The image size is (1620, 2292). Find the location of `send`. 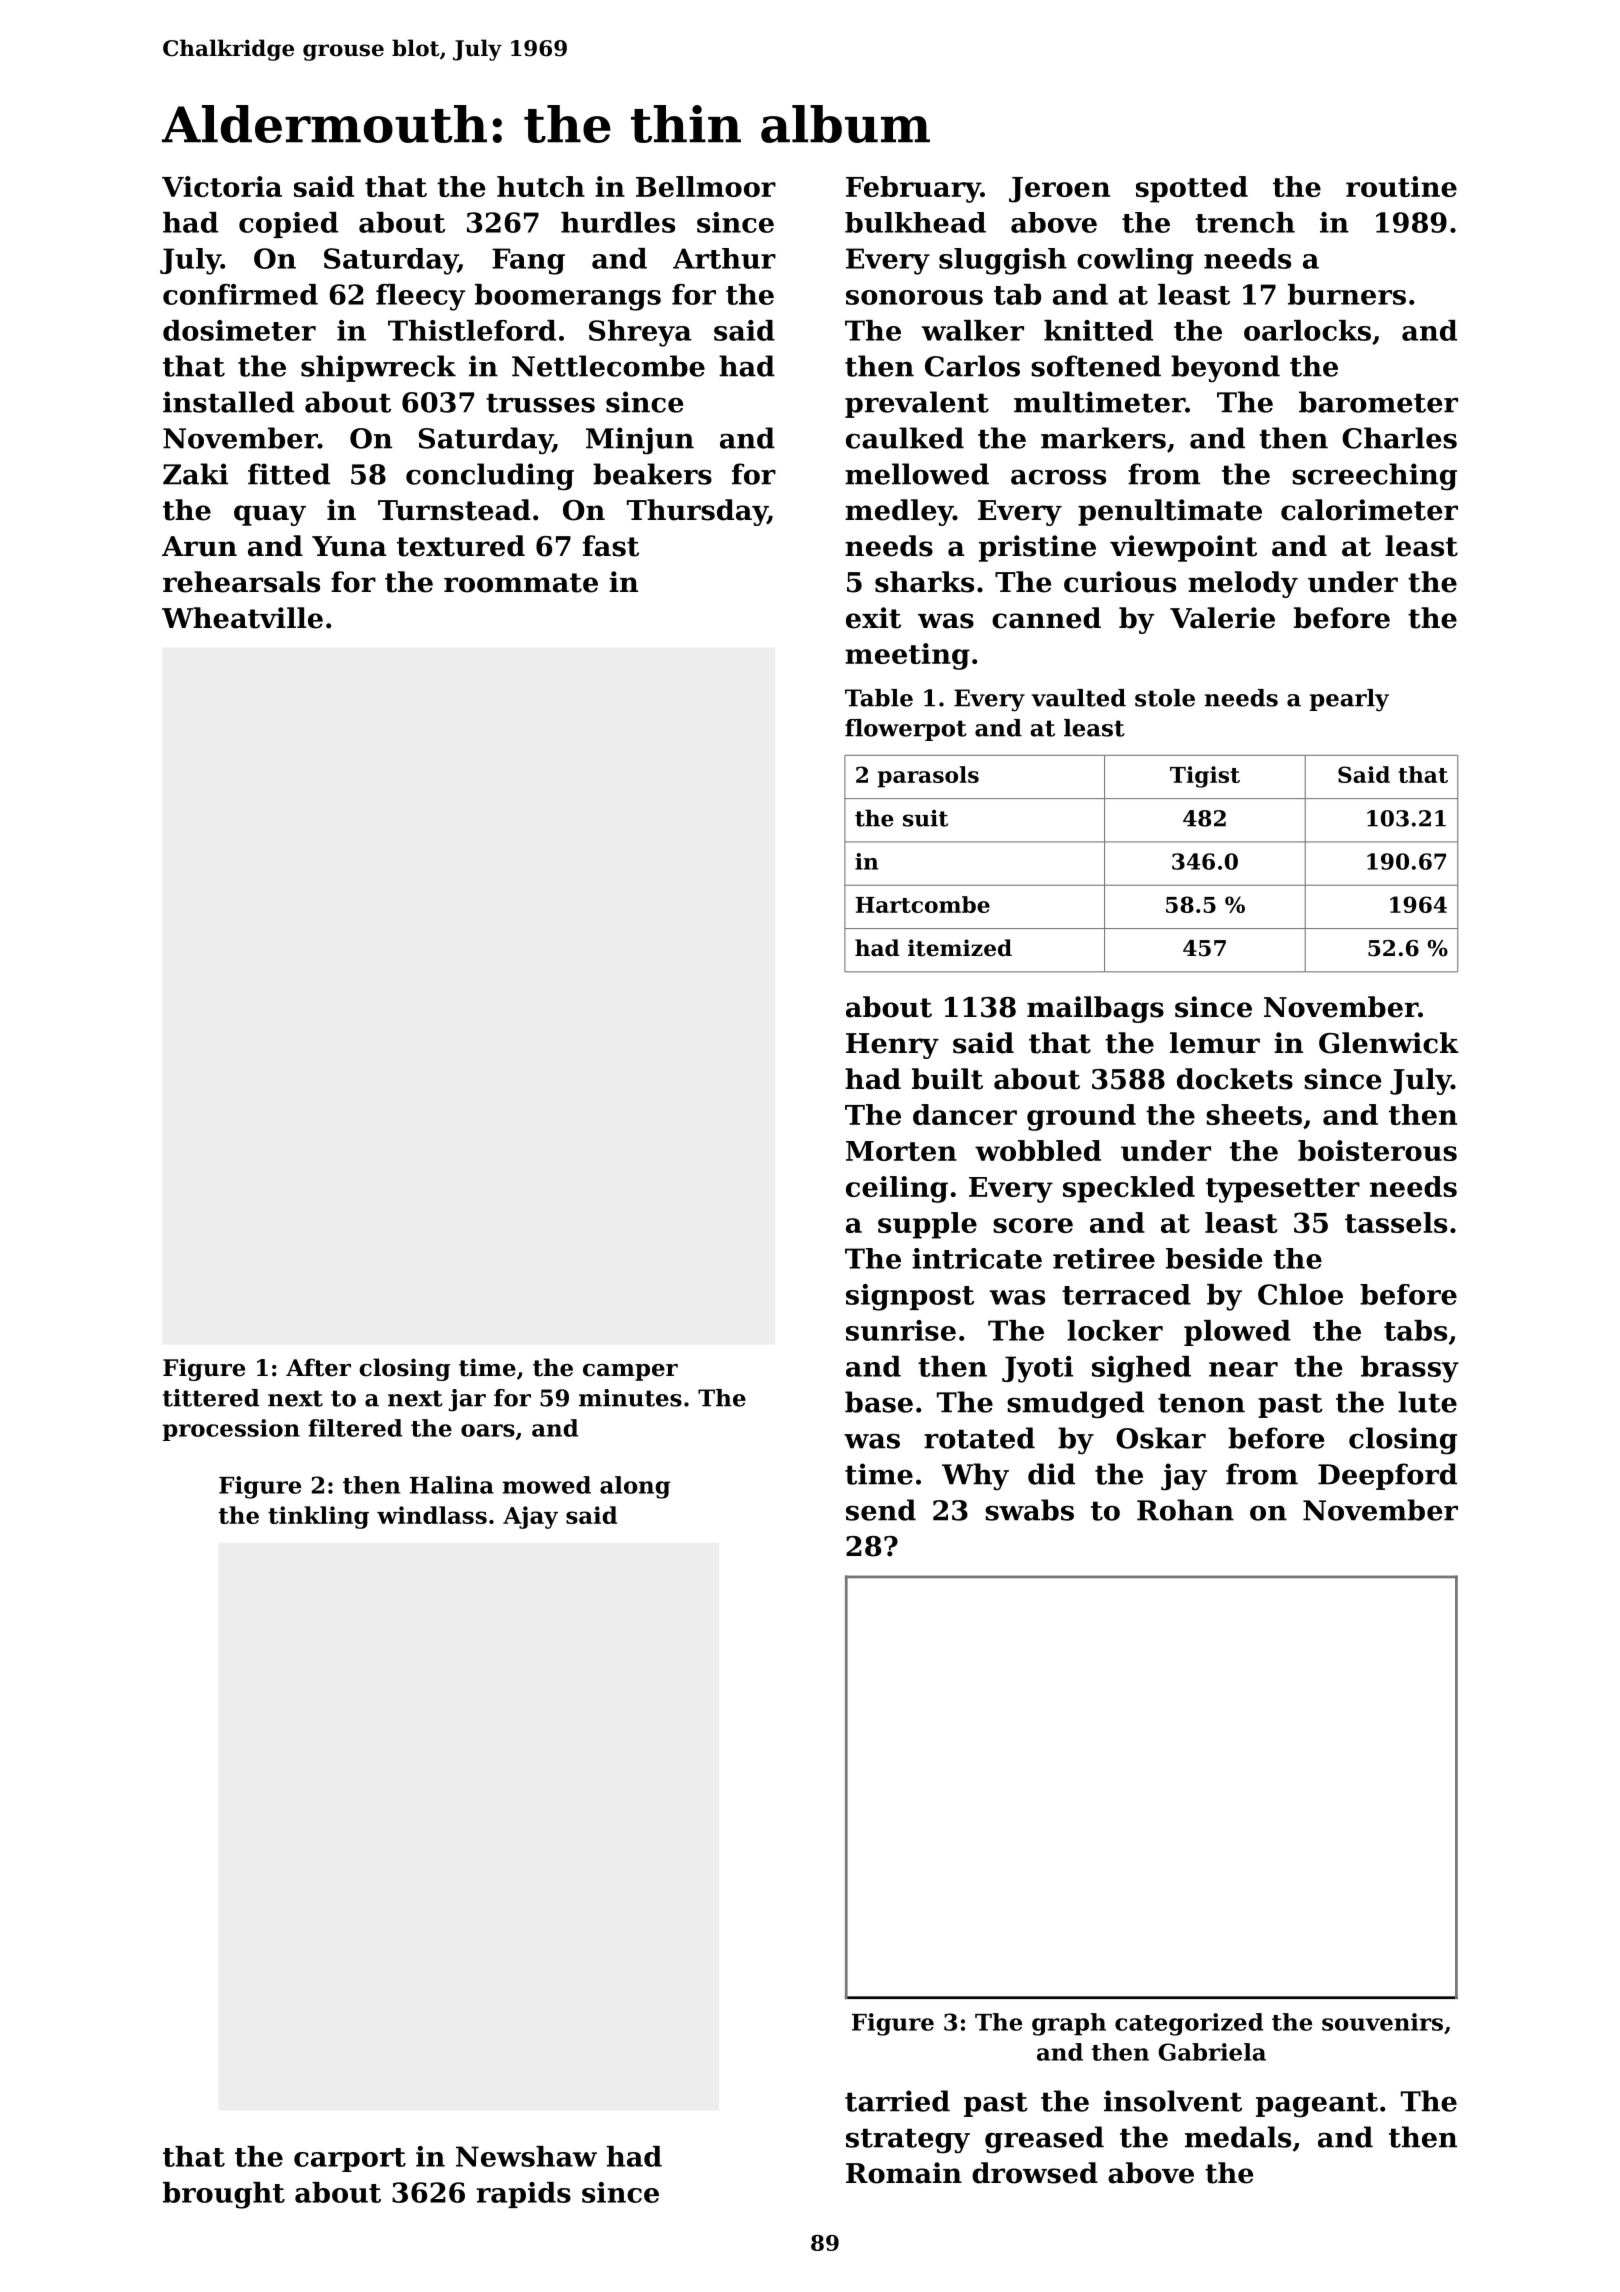

send is located at coordinates (881, 1510).
